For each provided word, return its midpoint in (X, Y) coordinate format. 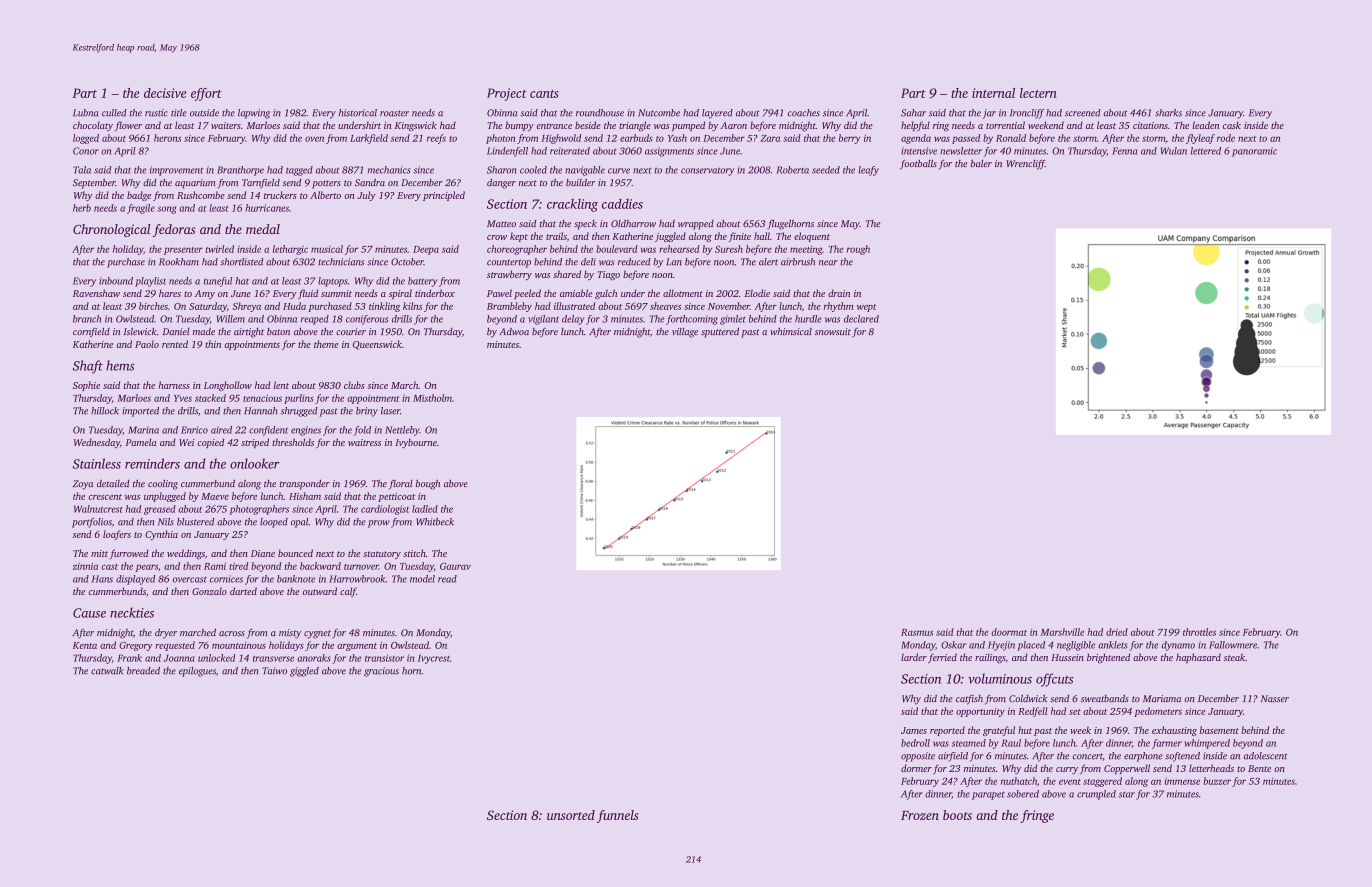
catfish (969, 699)
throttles (1199, 632)
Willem (230, 319)
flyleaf (1200, 139)
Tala (82, 170)
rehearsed (679, 249)
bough (428, 485)
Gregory (136, 646)
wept (866, 308)
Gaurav (455, 566)
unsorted (571, 815)
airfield (953, 757)
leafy (868, 171)
